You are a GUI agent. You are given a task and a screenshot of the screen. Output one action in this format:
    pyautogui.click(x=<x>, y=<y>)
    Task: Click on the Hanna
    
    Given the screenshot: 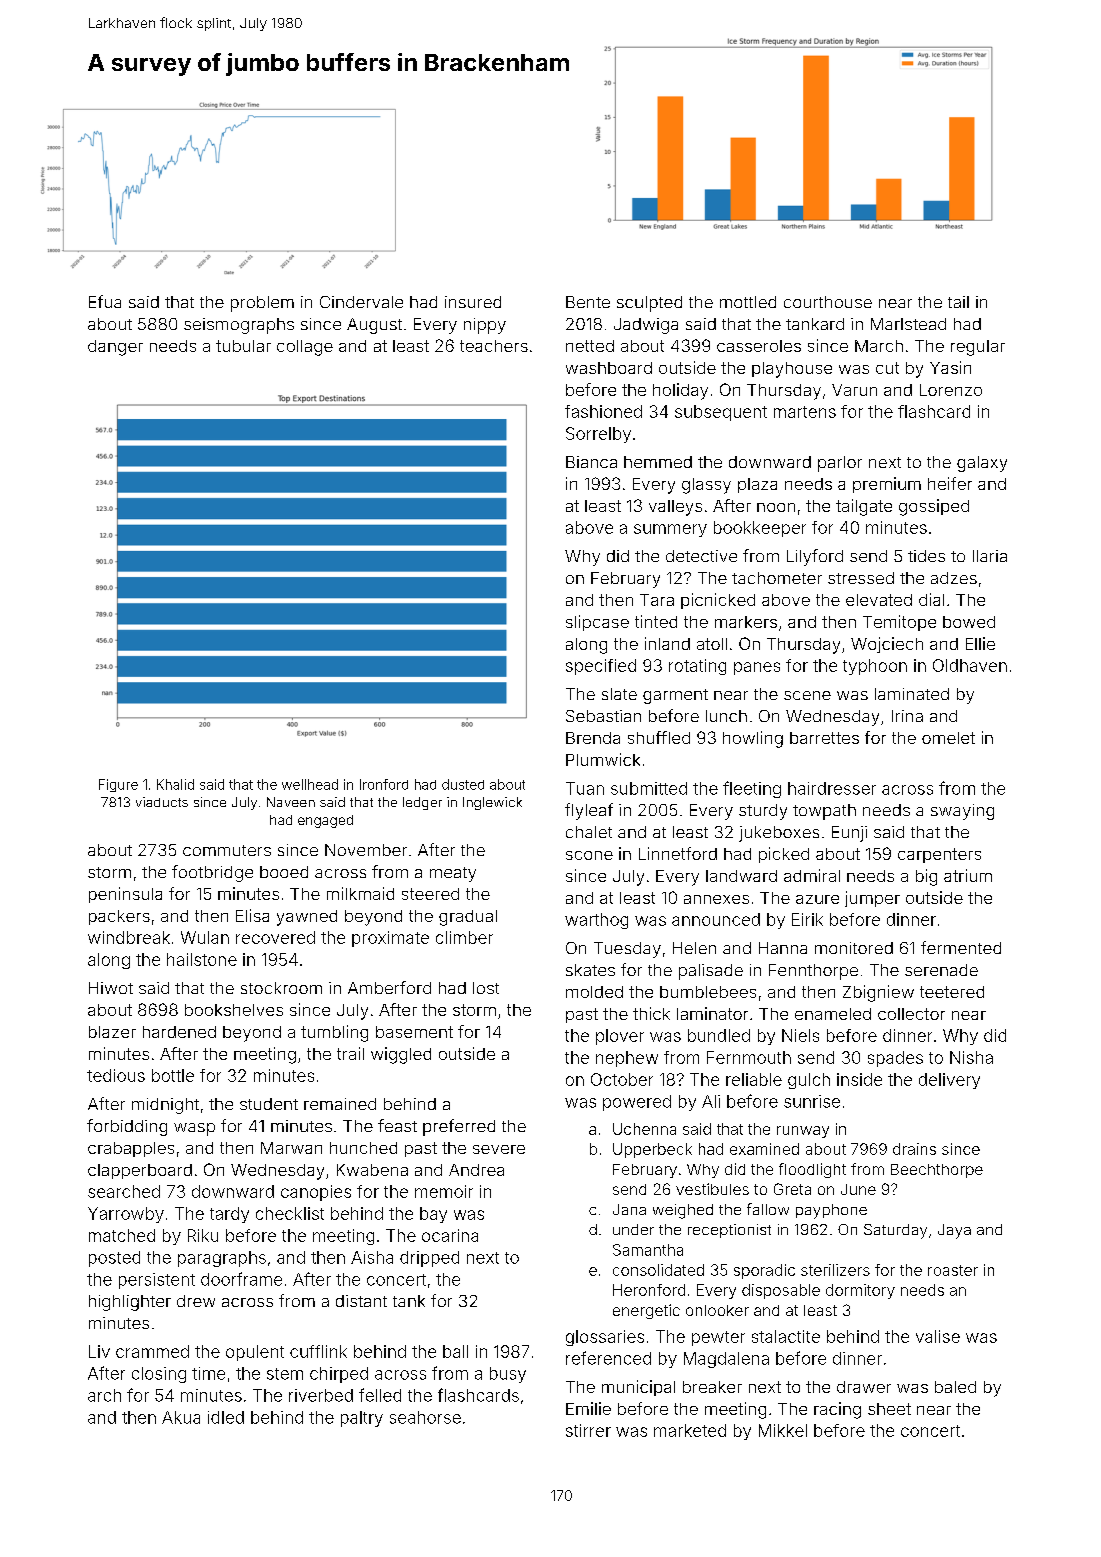 What is the action you would take?
    pyautogui.click(x=783, y=948)
